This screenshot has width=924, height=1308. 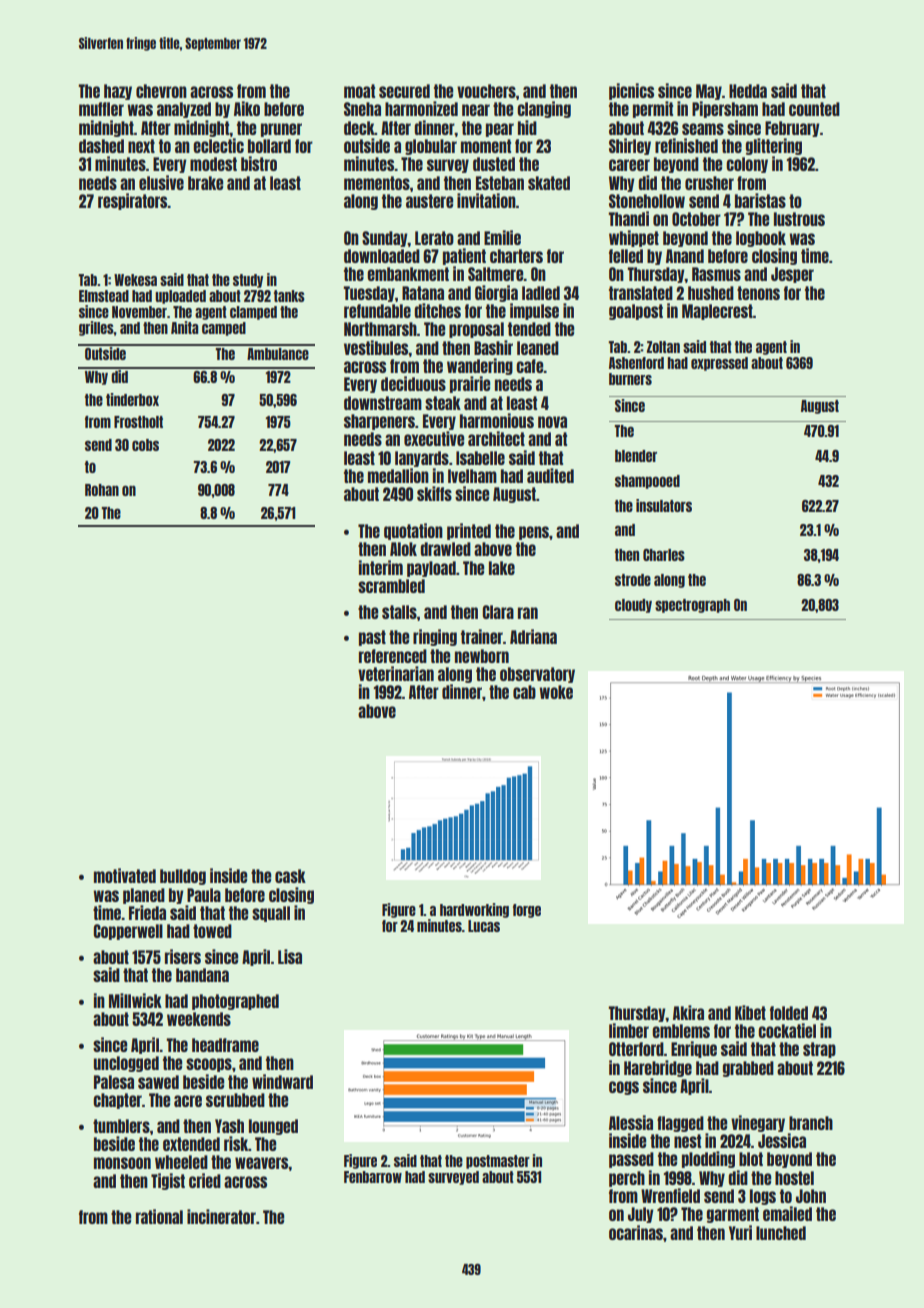 I want to click on planed, so click(x=144, y=896).
